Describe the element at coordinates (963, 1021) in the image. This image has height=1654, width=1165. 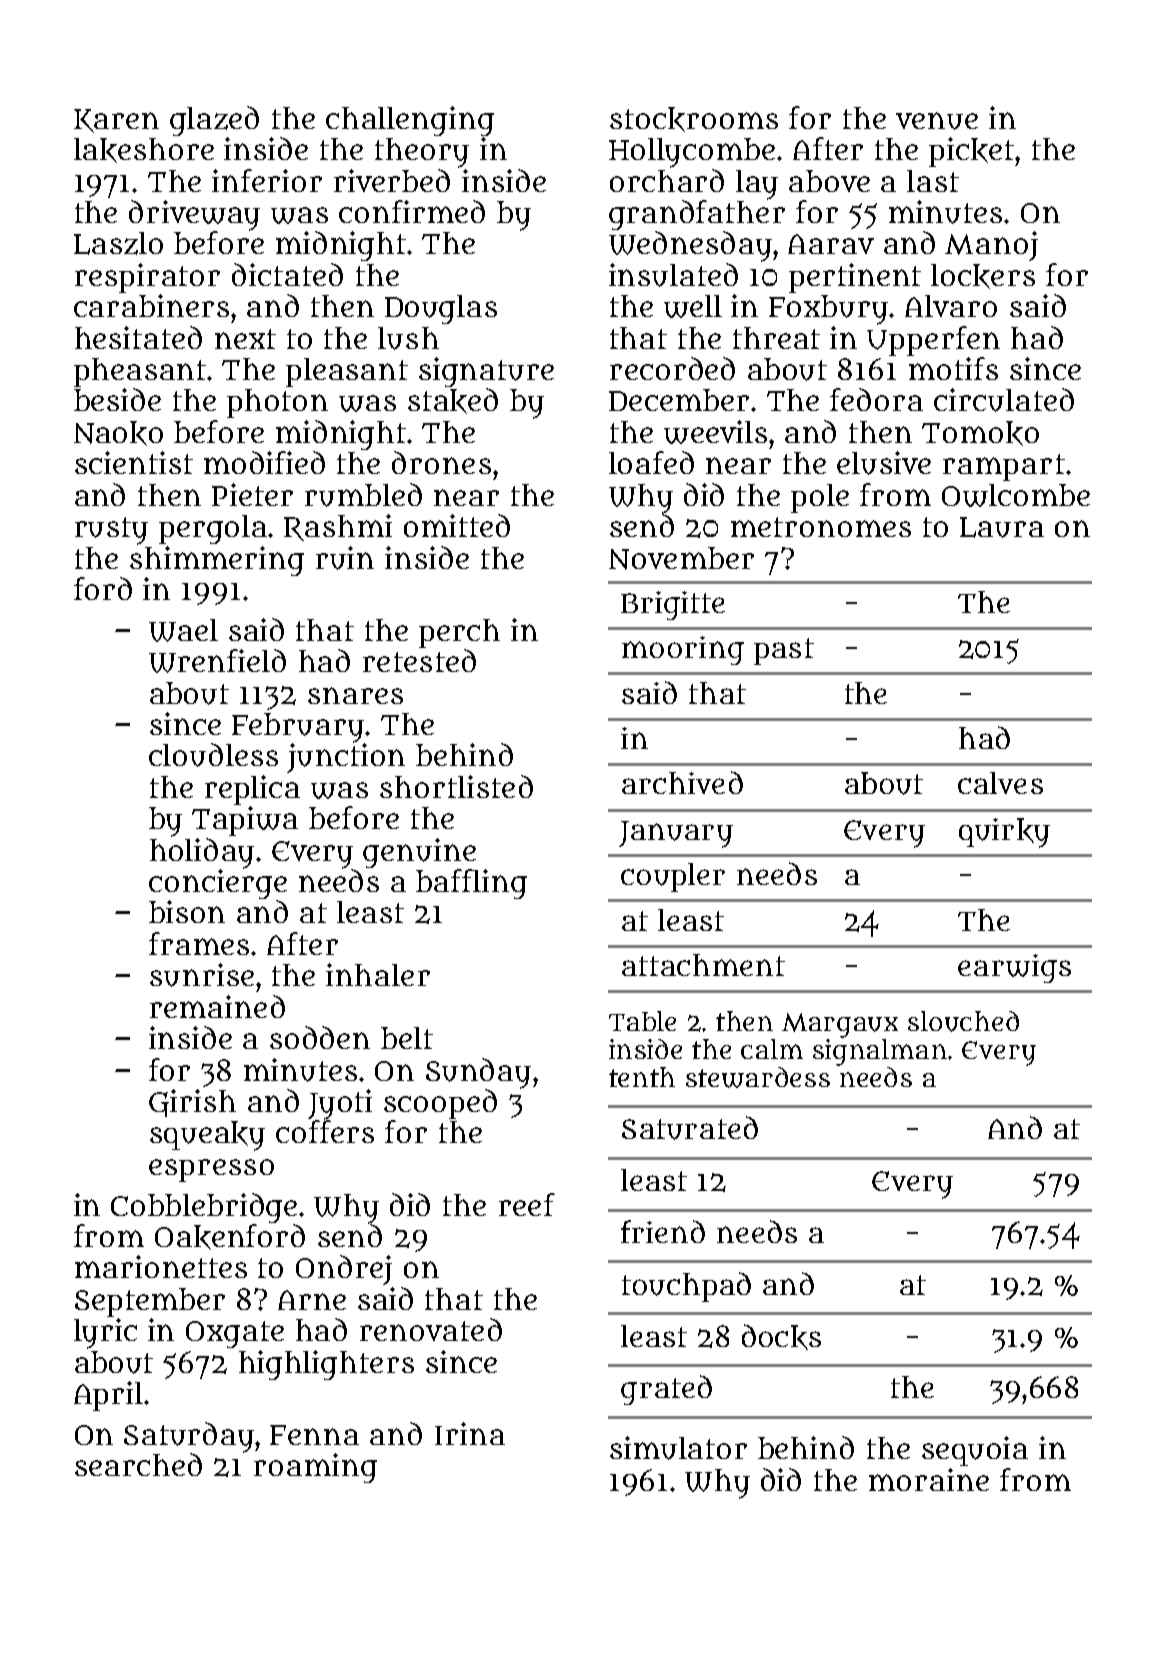
I see `slouched` at that location.
